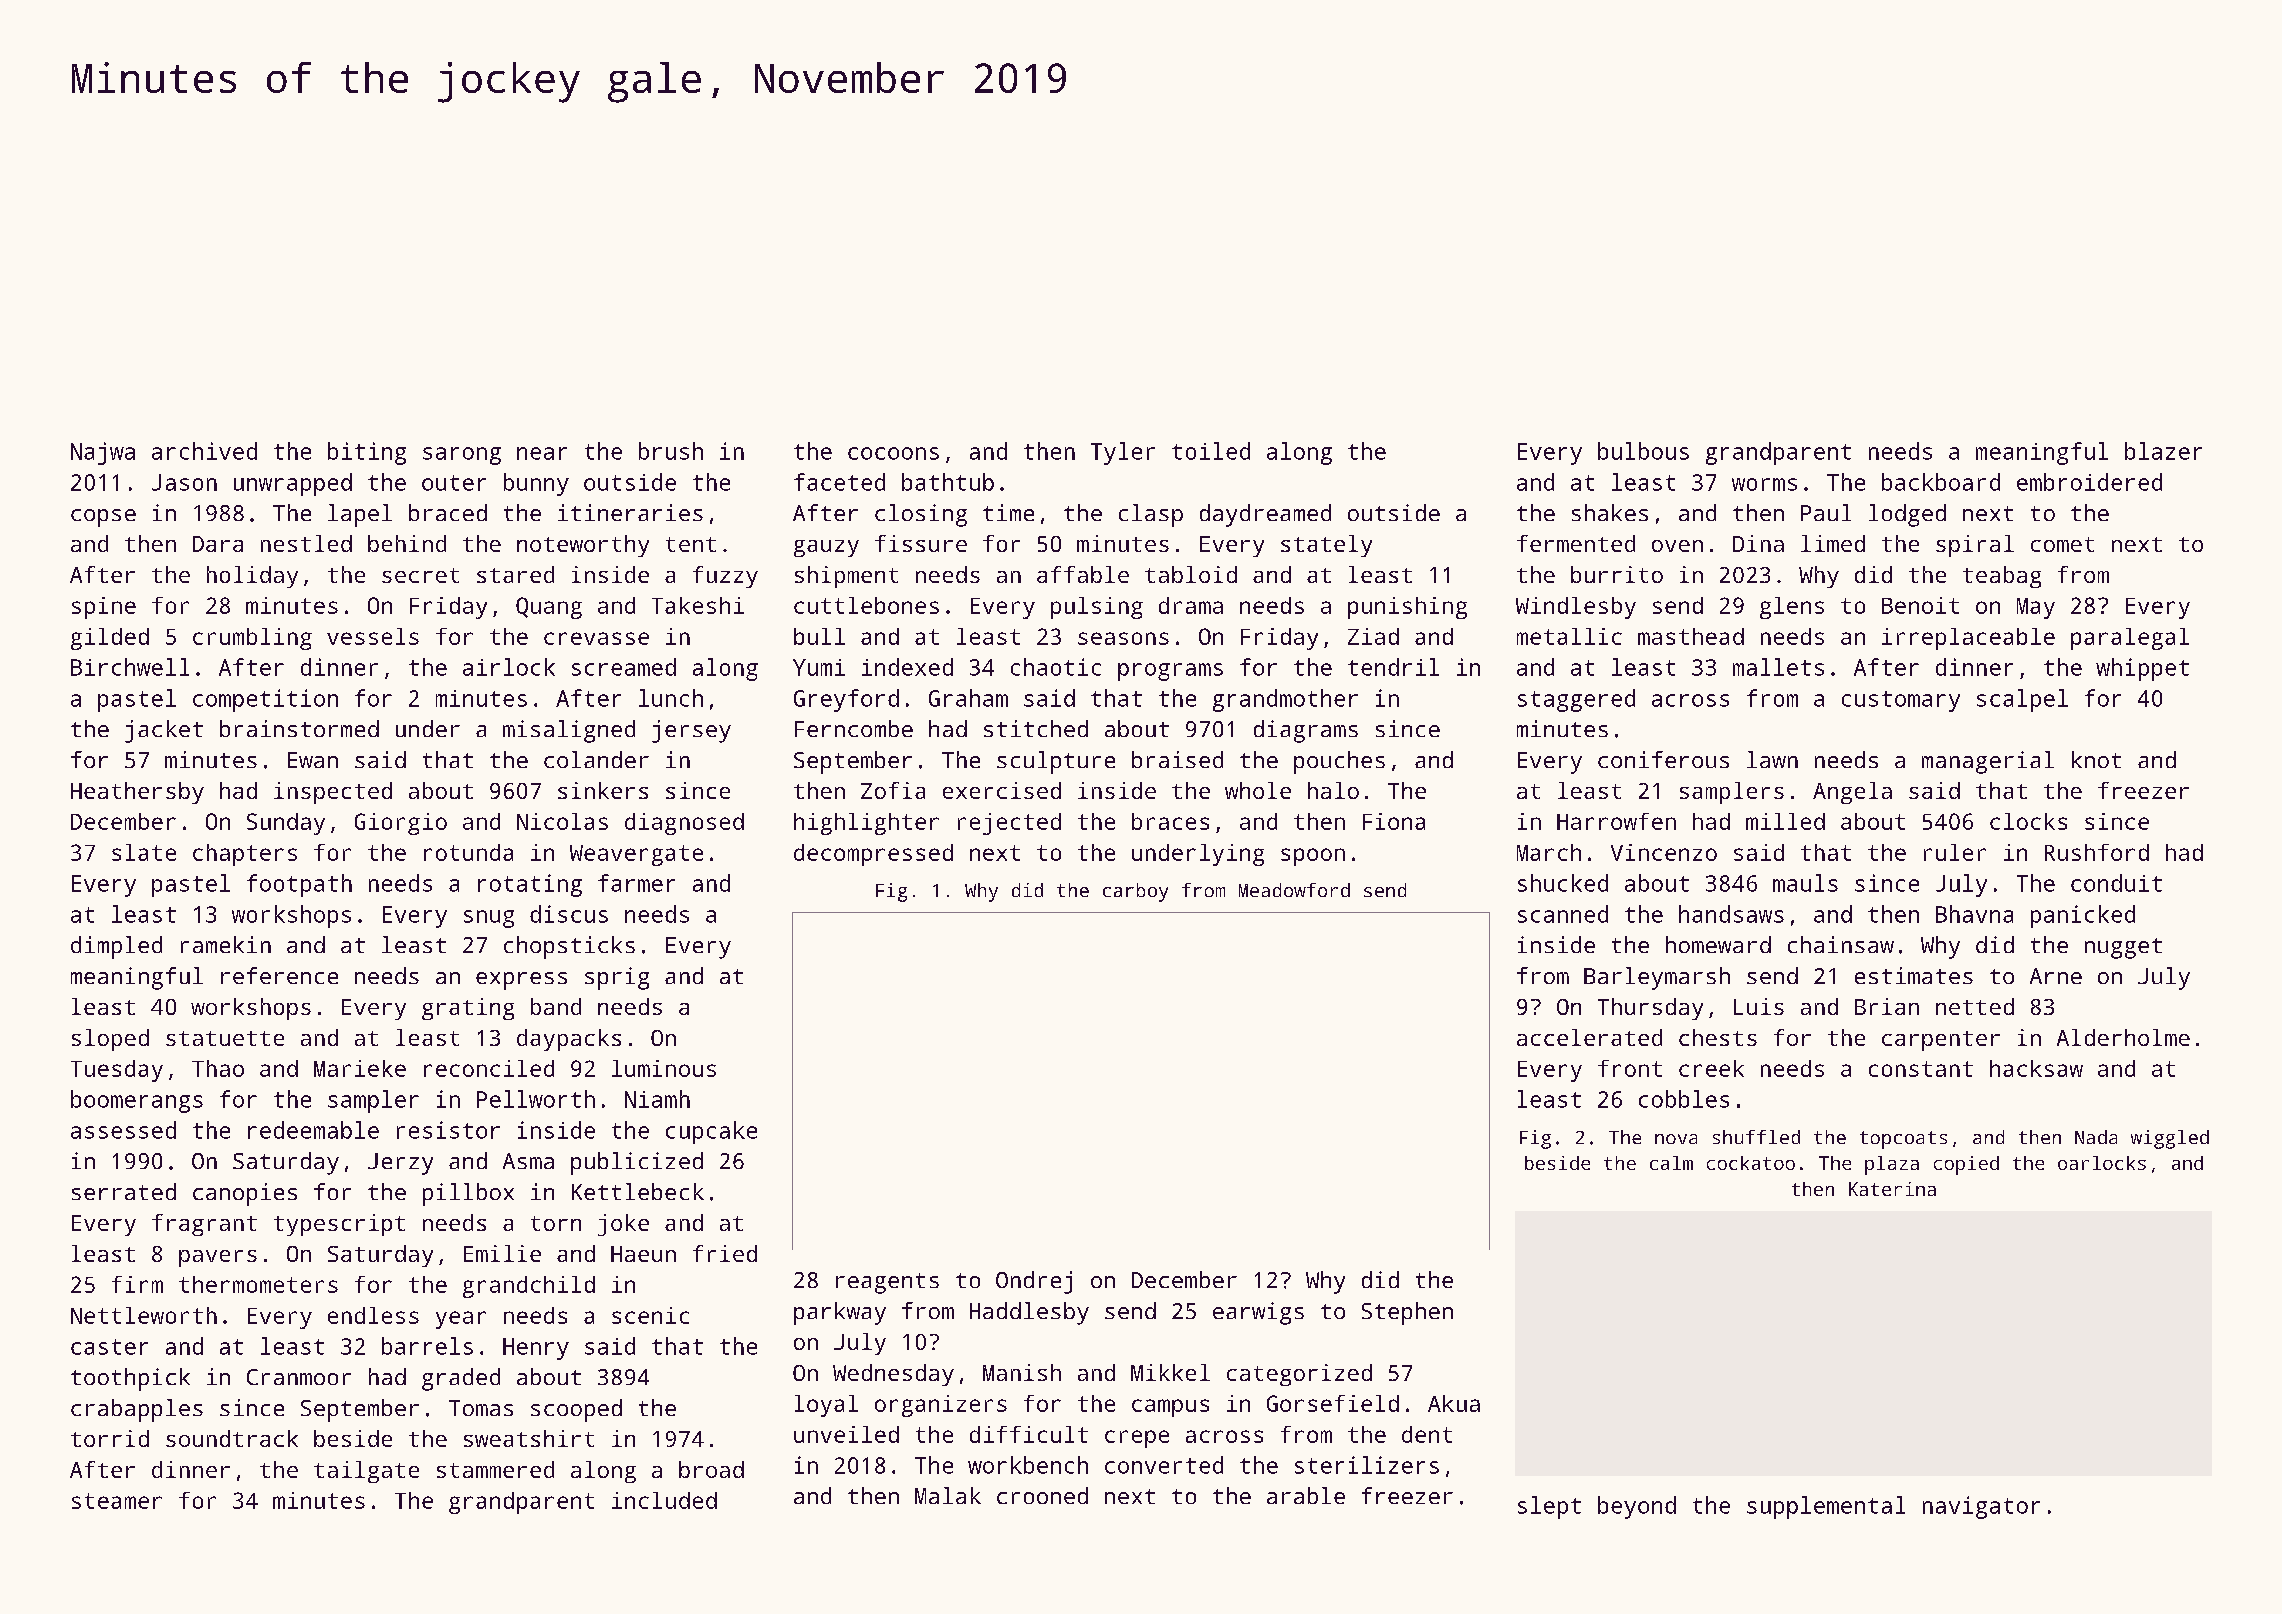  What do you see at coordinates (846, 1434) in the screenshot?
I see `unveiled` at bounding box center [846, 1434].
